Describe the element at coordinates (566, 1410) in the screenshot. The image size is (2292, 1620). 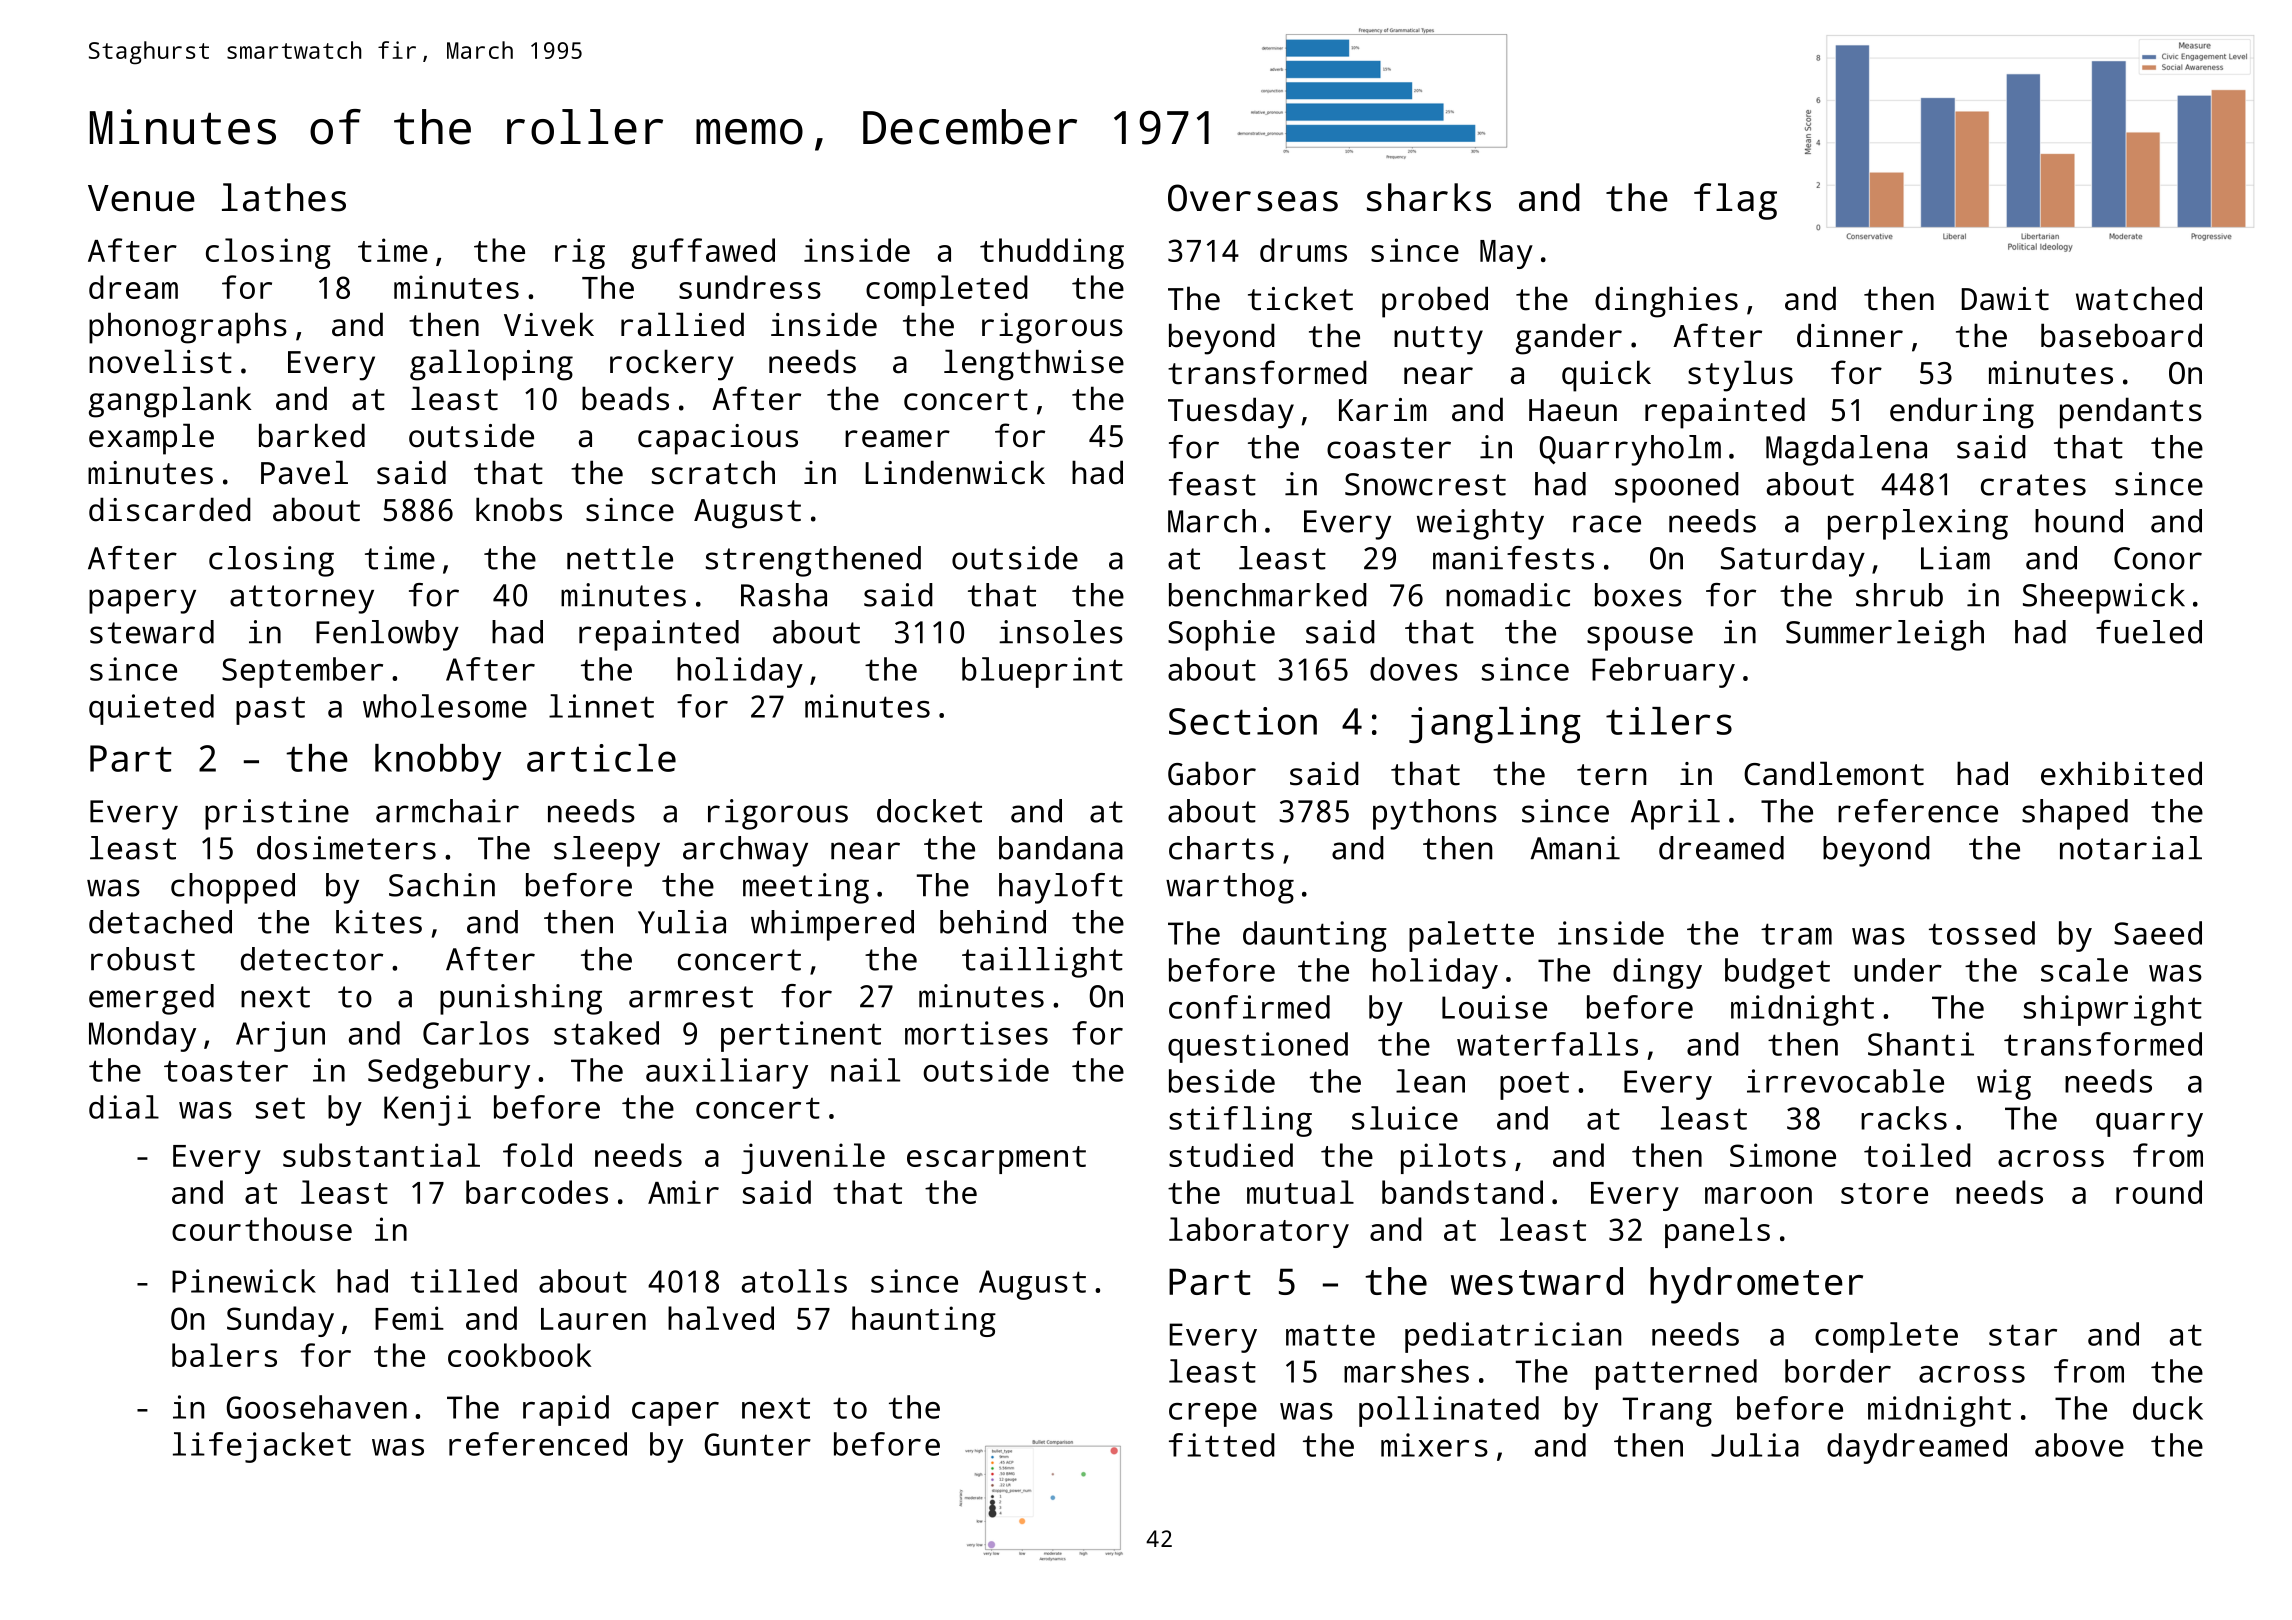
I see `rapid` at that location.
